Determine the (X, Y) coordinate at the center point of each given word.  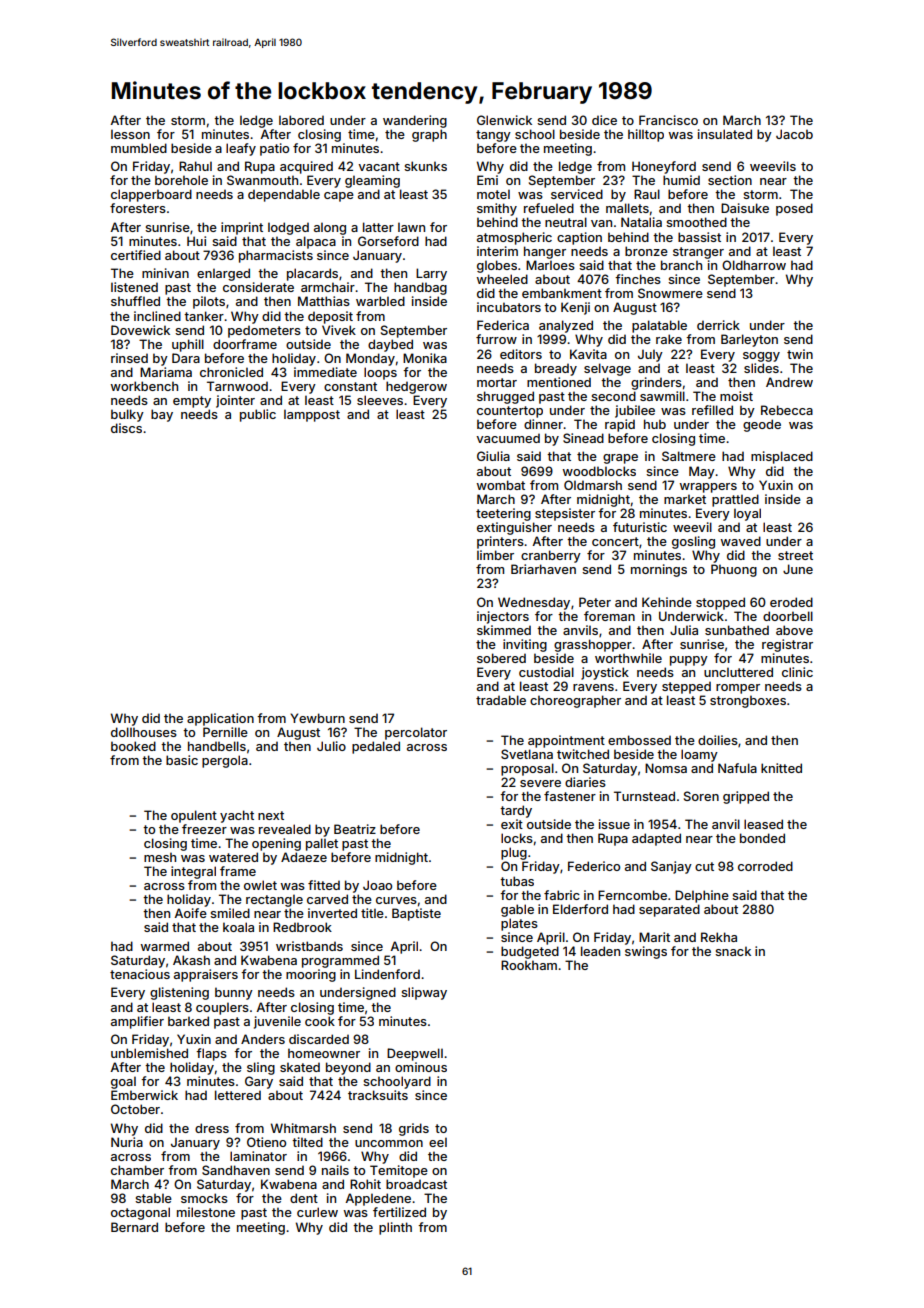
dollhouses (144, 732)
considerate (258, 287)
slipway (424, 993)
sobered (501, 658)
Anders (263, 1039)
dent (304, 1198)
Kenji (575, 308)
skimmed (504, 630)
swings (646, 952)
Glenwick (504, 120)
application (220, 719)
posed (794, 209)
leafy (241, 149)
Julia (684, 630)
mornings (659, 570)
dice (604, 120)
